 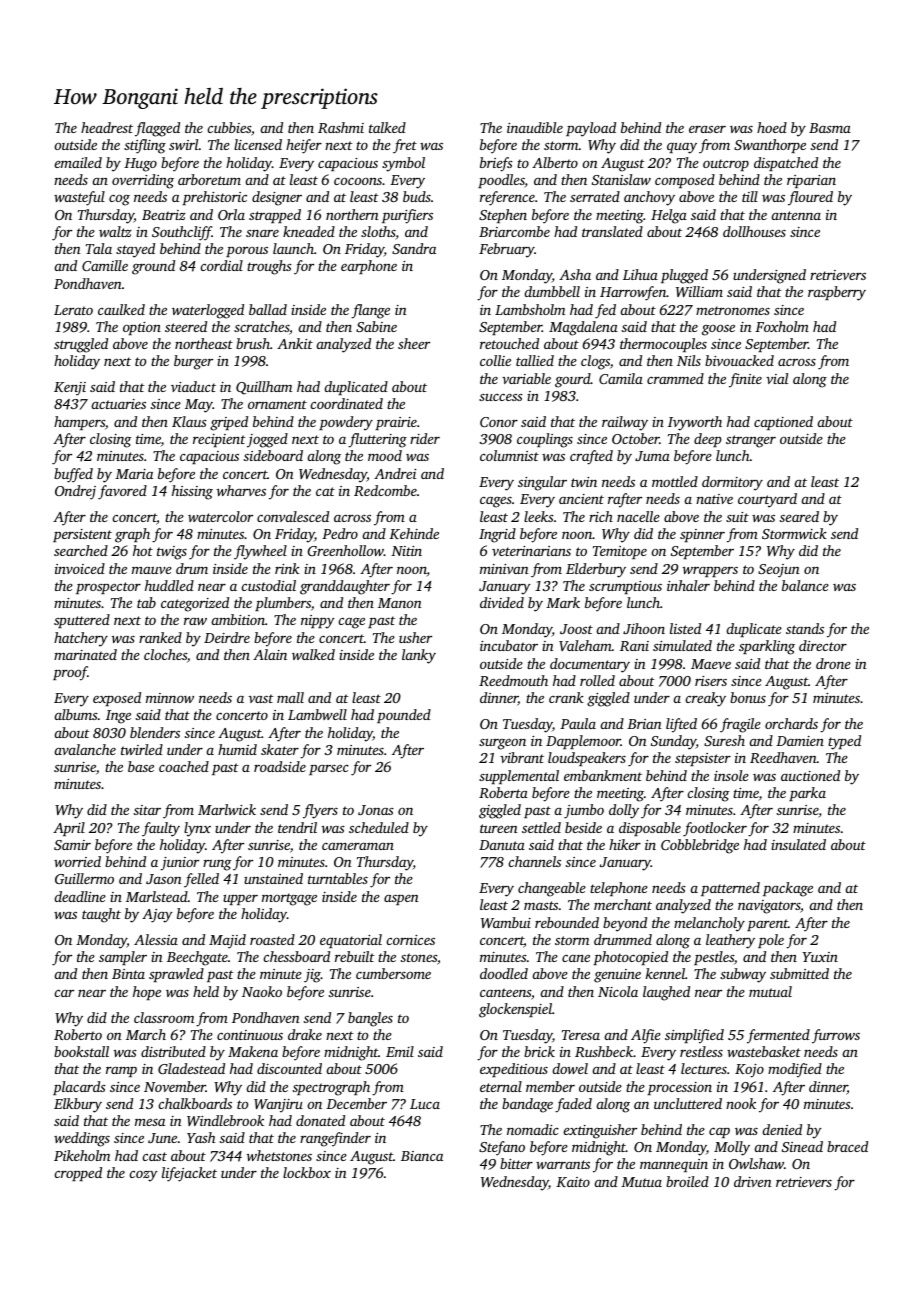 What do you see at coordinates (229, 127) in the screenshot?
I see `cubbies` at bounding box center [229, 127].
